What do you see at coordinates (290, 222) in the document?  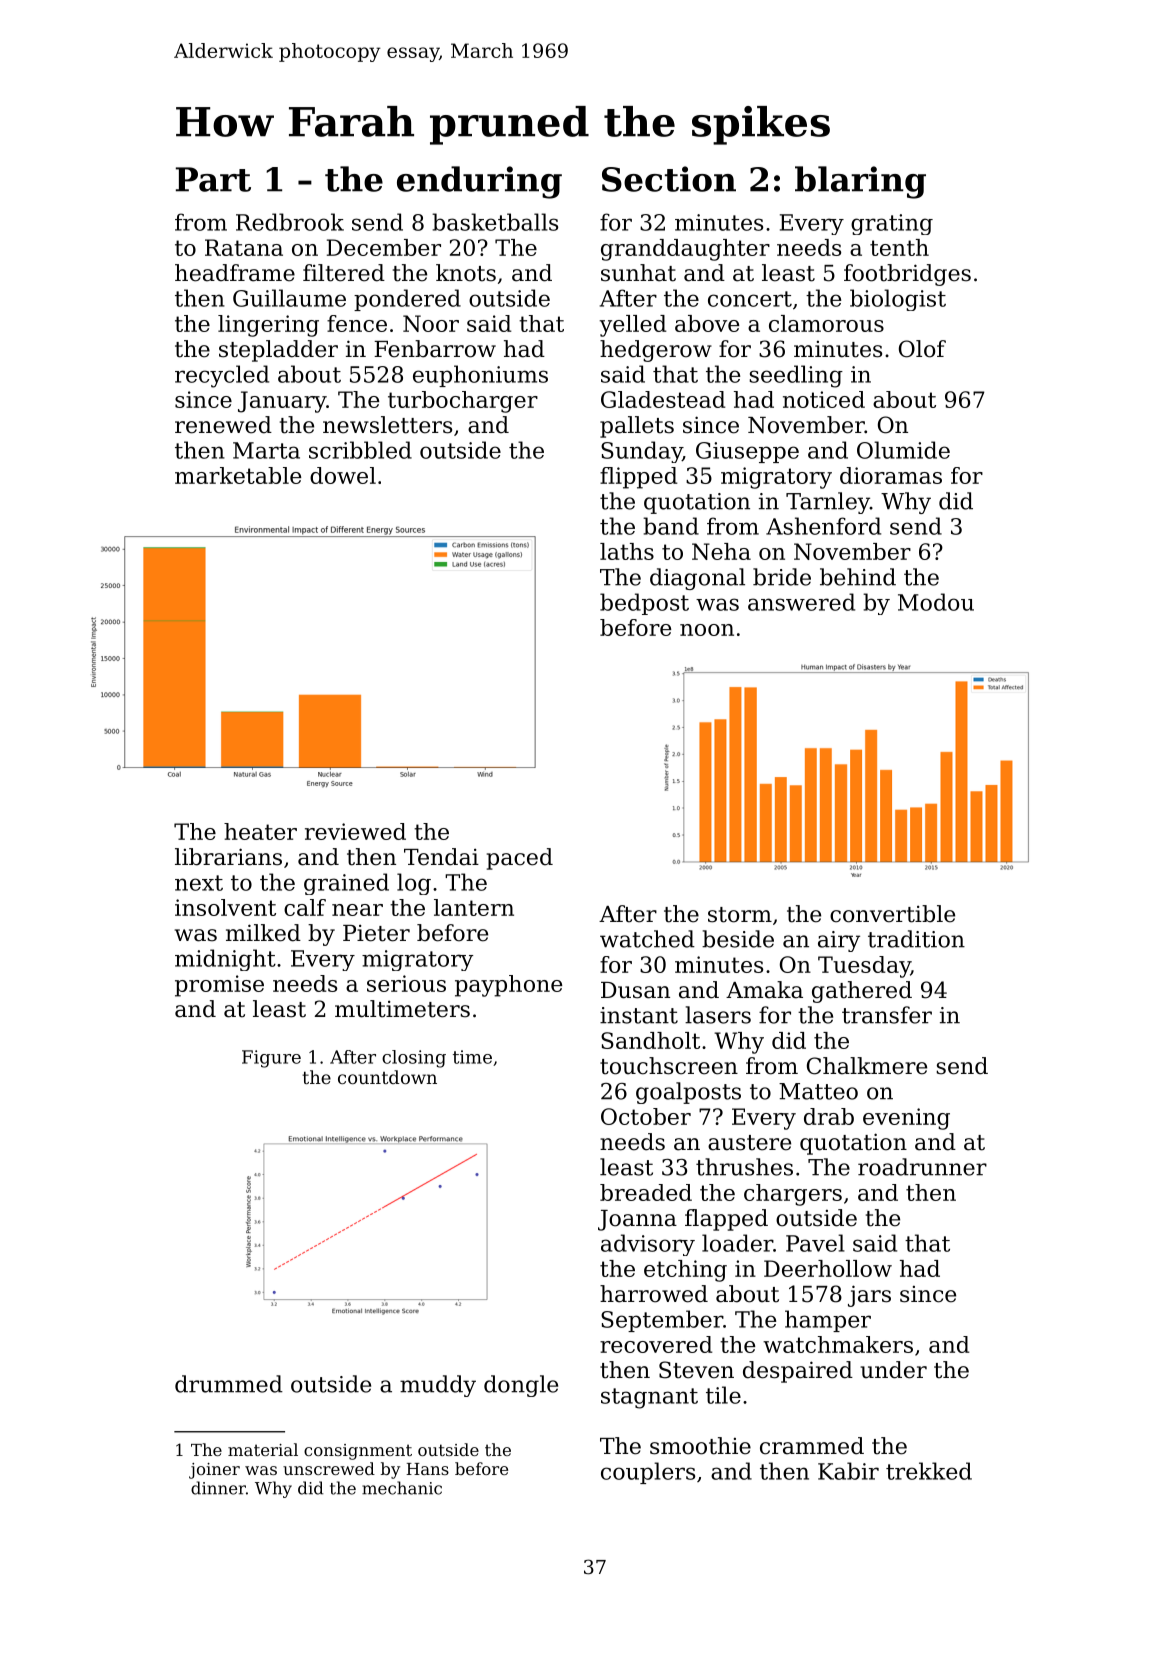 I see `Redbrook` at bounding box center [290, 222].
